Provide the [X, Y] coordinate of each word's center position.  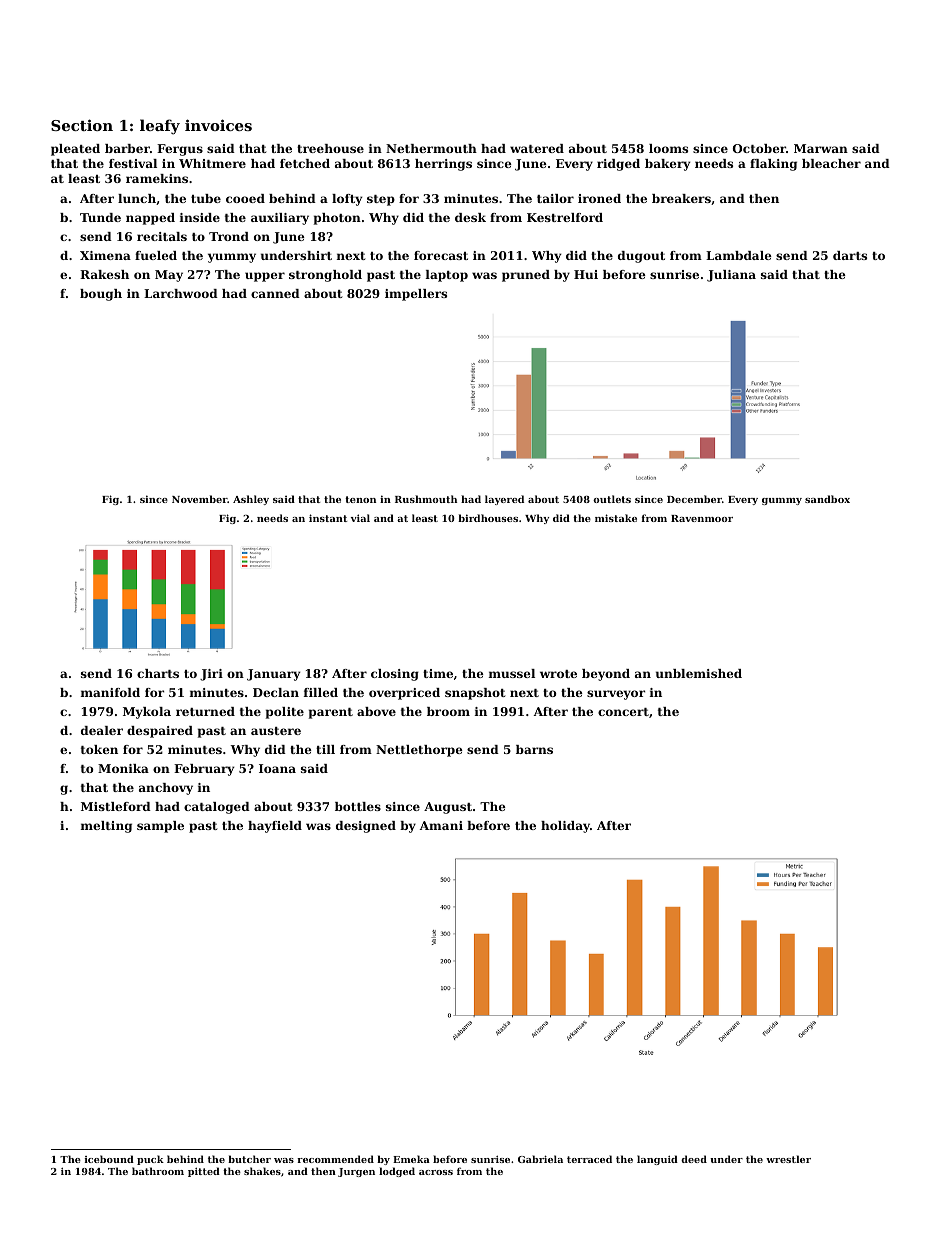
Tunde [100, 217]
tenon [360, 499]
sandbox [827, 499]
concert [623, 712]
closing [395, 675]
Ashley [251, 500]
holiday [565, 827]
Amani [441, 825]
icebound [109, 1159]
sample [160, 827]
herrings [443, 165]
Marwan [821, 148]
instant [328, 518]
